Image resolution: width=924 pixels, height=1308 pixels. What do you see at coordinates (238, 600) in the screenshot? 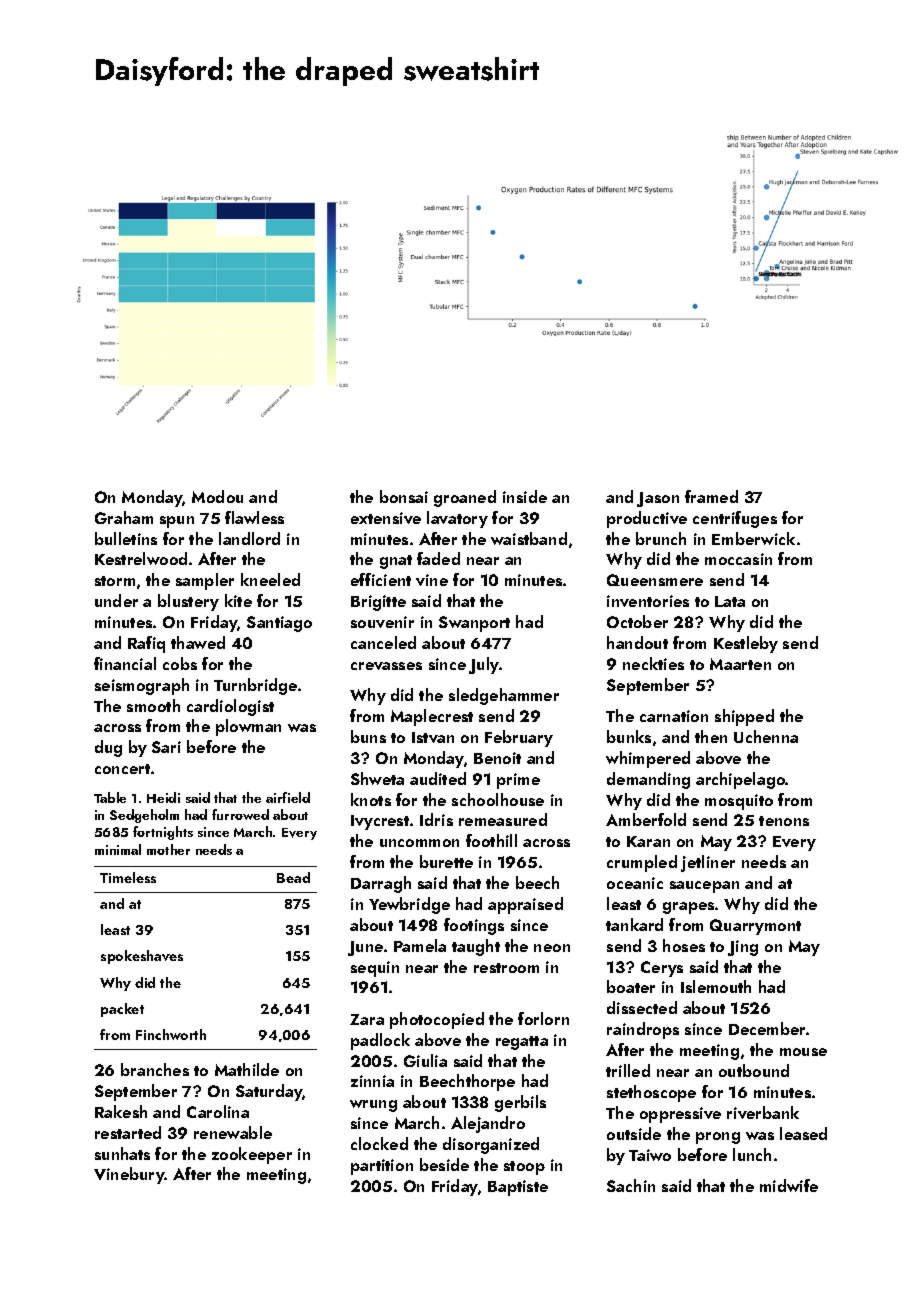
I see `kite` at bounding box center [238, 600].
